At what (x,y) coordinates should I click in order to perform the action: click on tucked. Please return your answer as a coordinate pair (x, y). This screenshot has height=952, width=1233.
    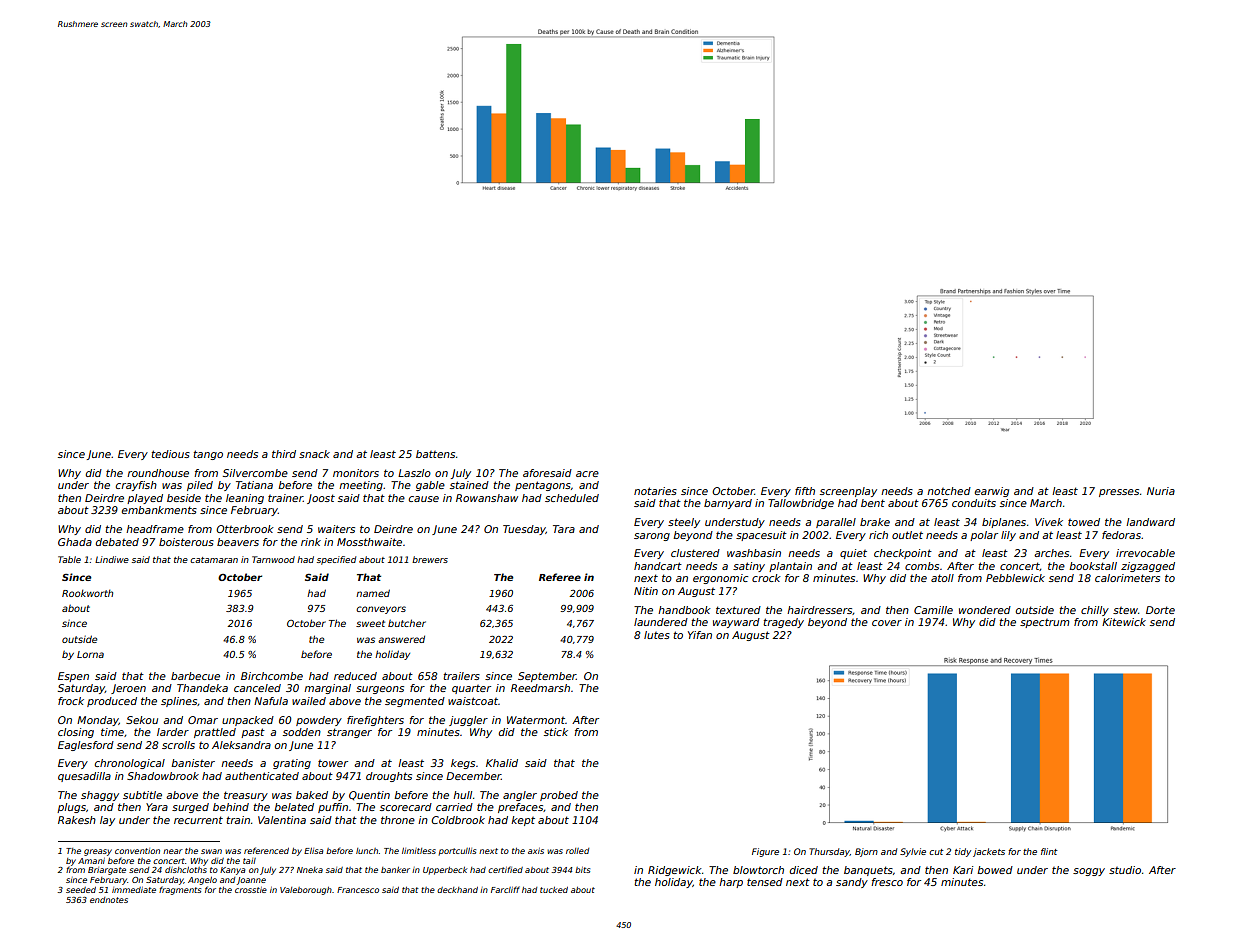
    Looking at the image, I should click on (554, 890).
